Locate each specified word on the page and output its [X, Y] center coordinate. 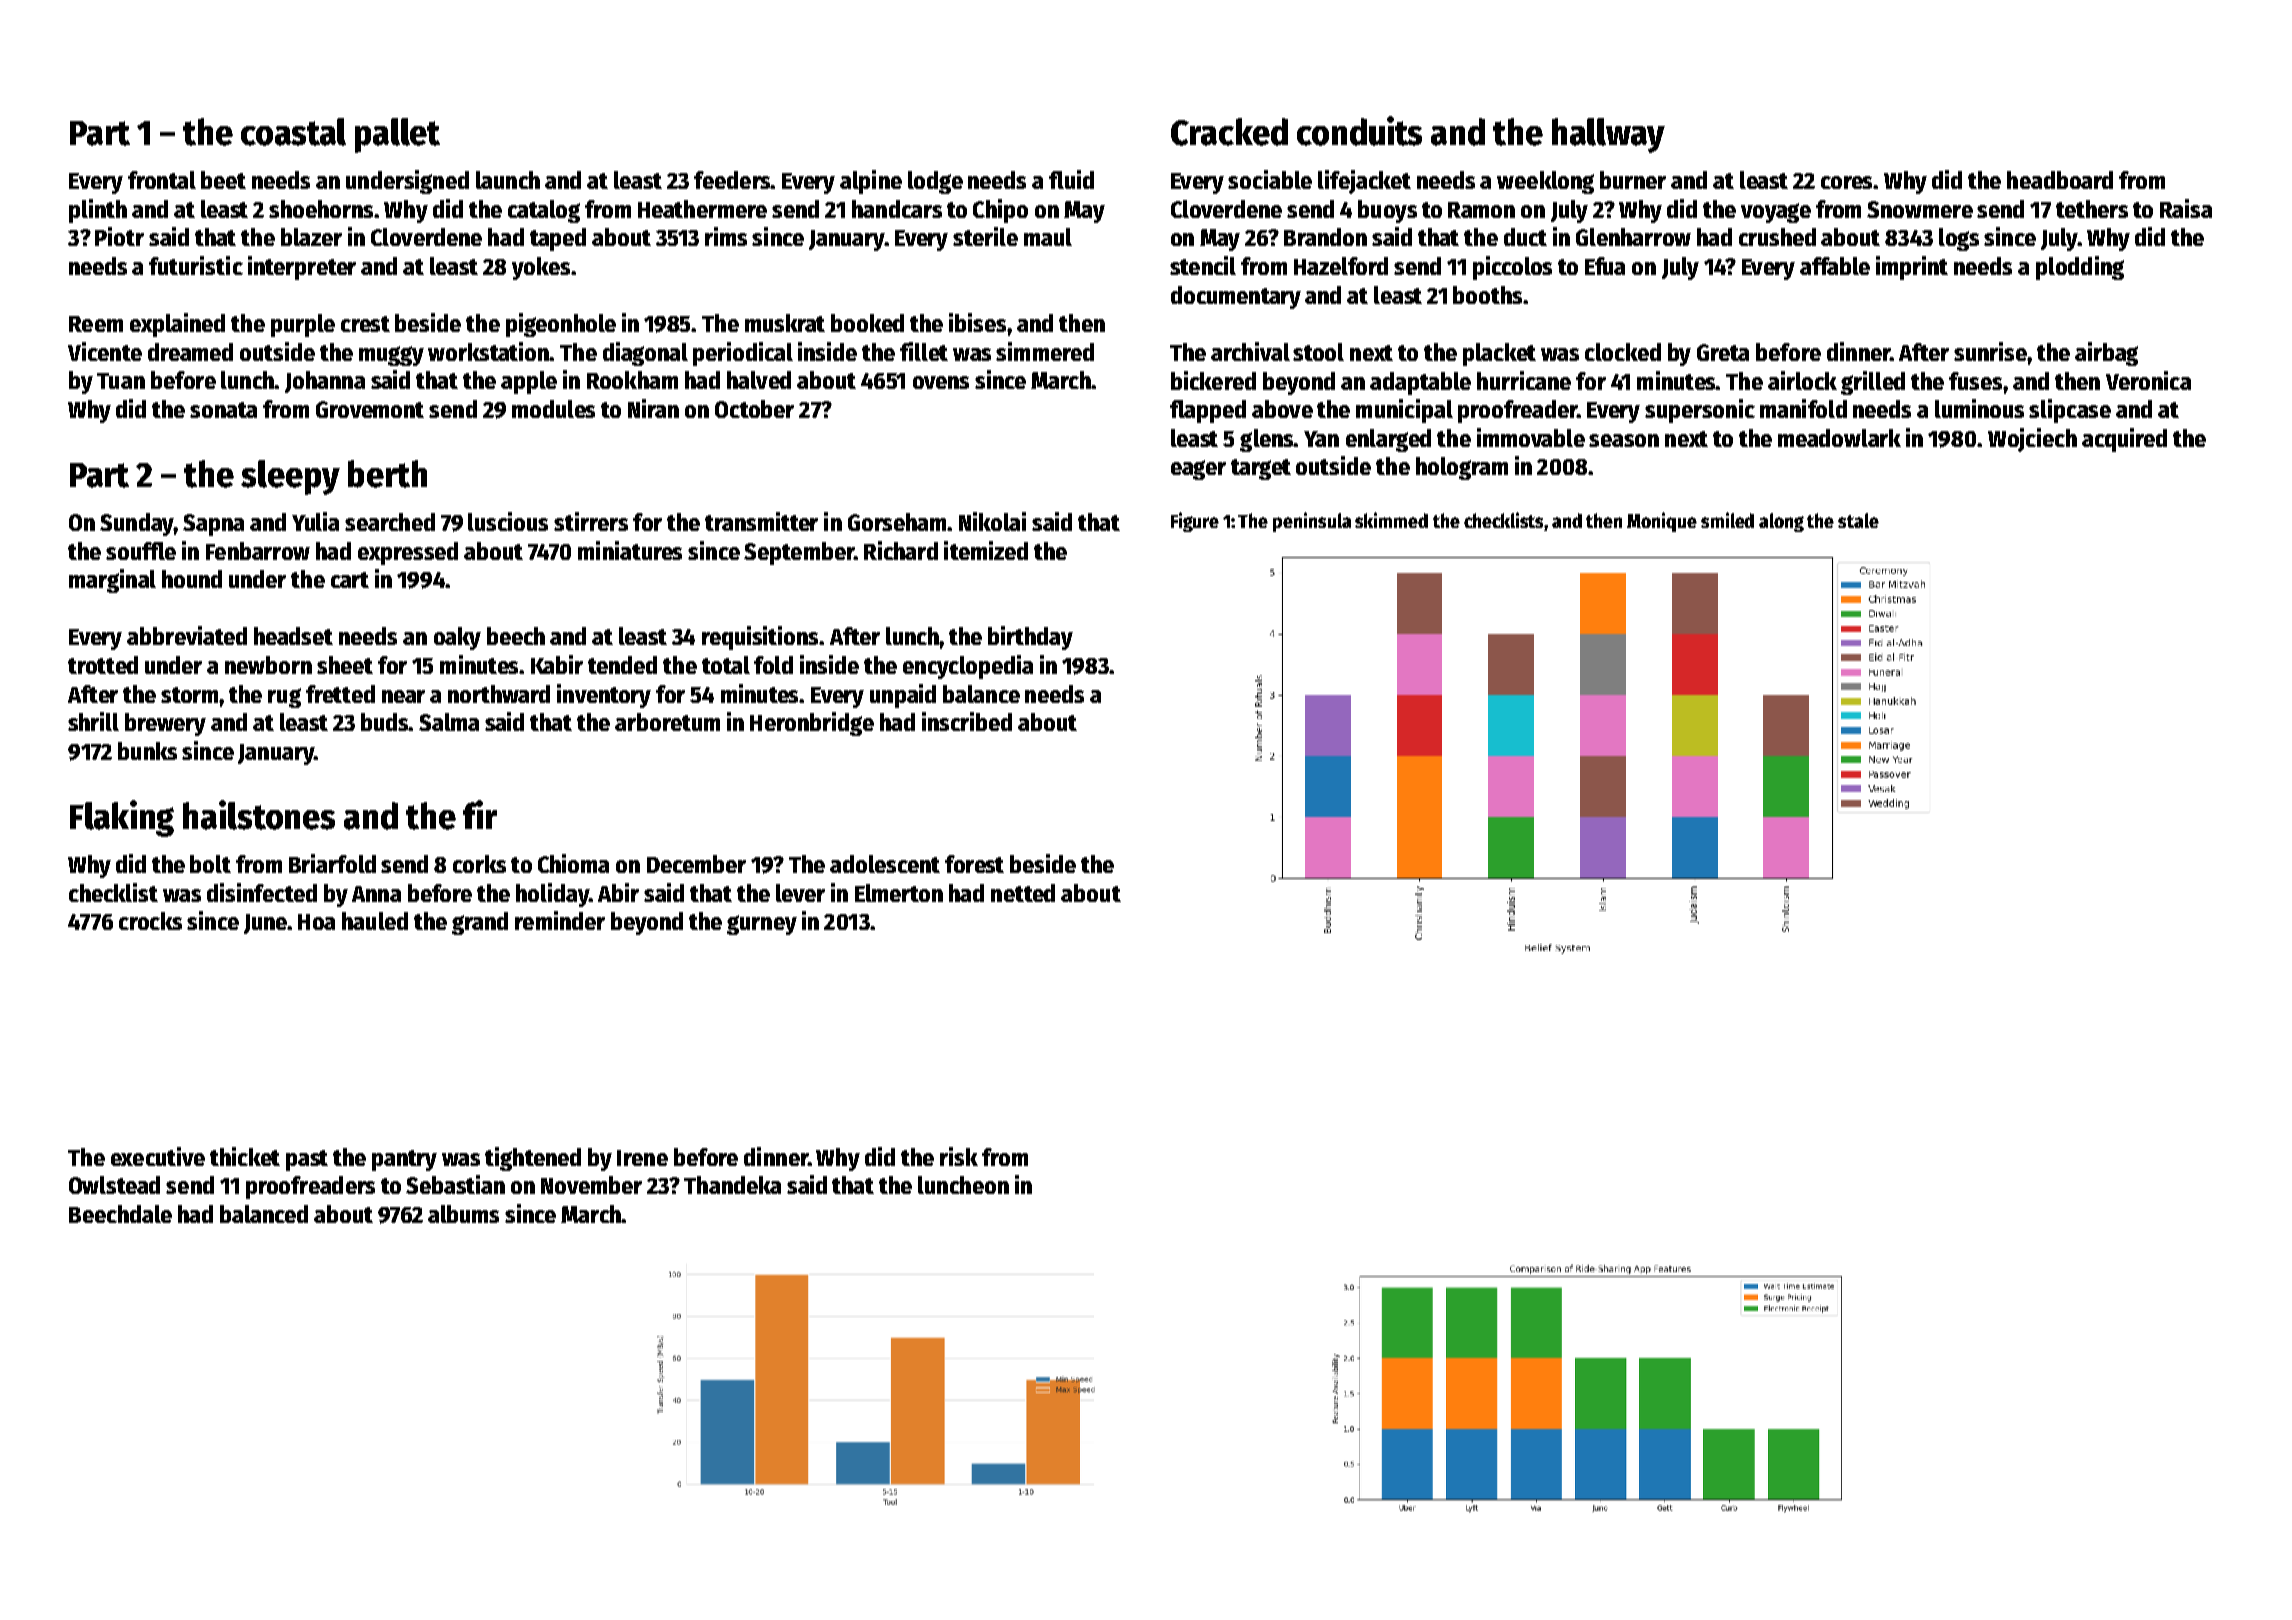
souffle [141, 551]
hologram [1462, 468]
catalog [544, 211]
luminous [1979, 408]
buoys [1387, 211]
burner [1633, 180]
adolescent [885, 864]
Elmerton [899, 893]
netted [1023, 893]
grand [480, 923]
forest [974, 864]
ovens [941, 382]
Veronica [2148, 380]
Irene [642, 1158]
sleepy [290, 477]
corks [479, 864]
